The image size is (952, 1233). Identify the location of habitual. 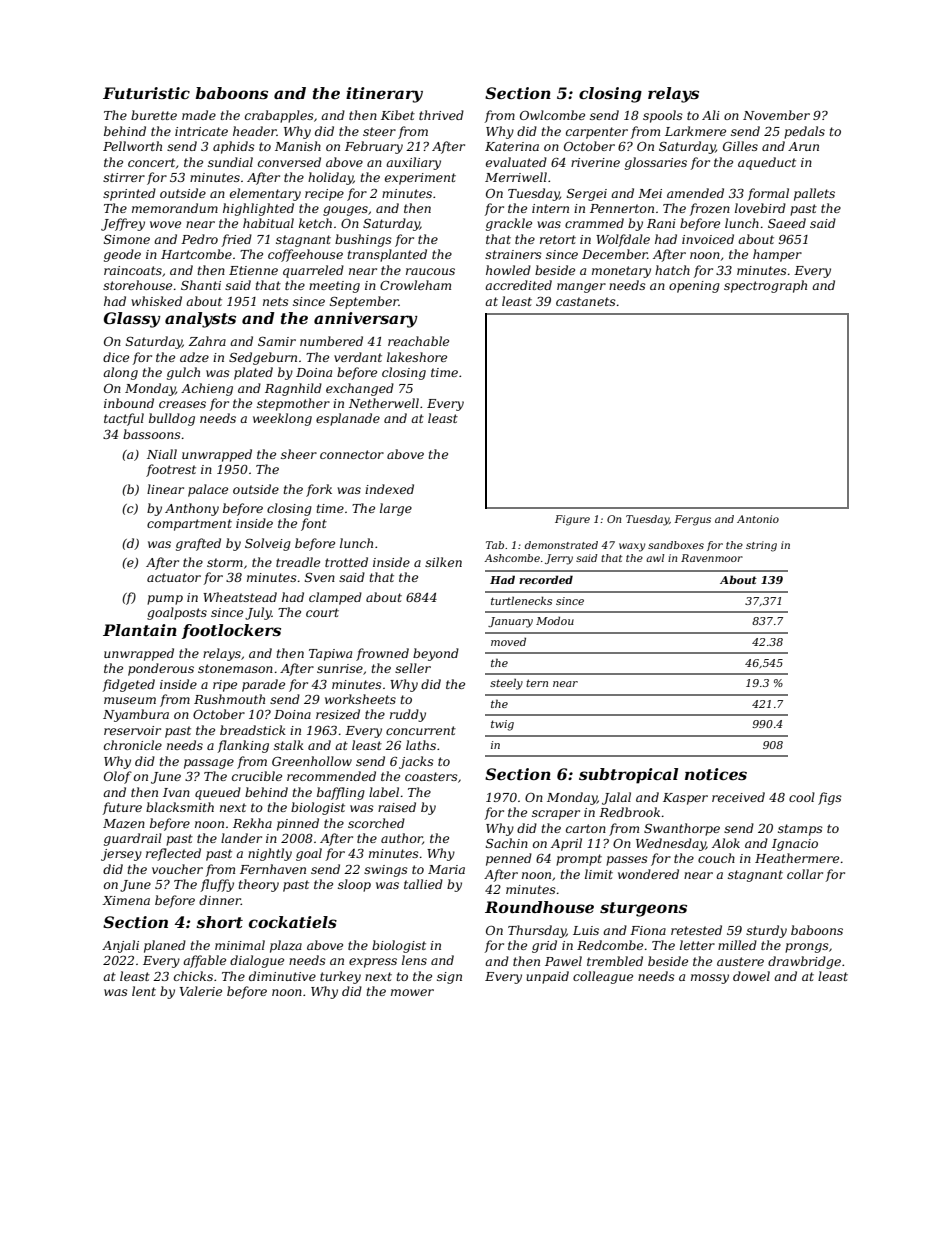
(268, 223).
